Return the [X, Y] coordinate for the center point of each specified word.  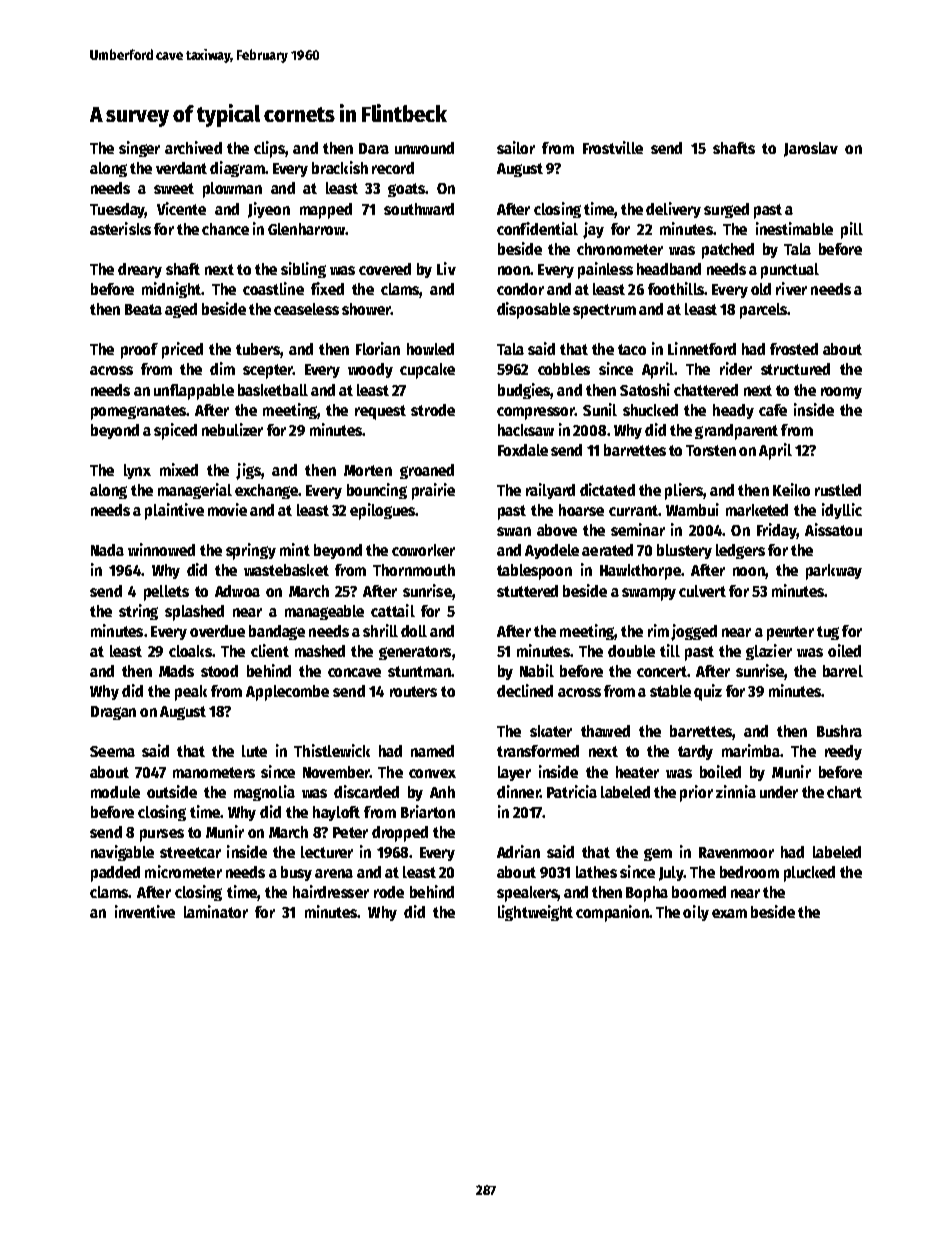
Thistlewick [332, 750]
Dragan [113, 713]
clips [269, 149]
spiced [175, 431]
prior [696, 793]
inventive [145, 911]
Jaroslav [811, 149]
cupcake [427, 371]
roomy [841, 393]
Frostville [613, 147]
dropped [400, 834]
